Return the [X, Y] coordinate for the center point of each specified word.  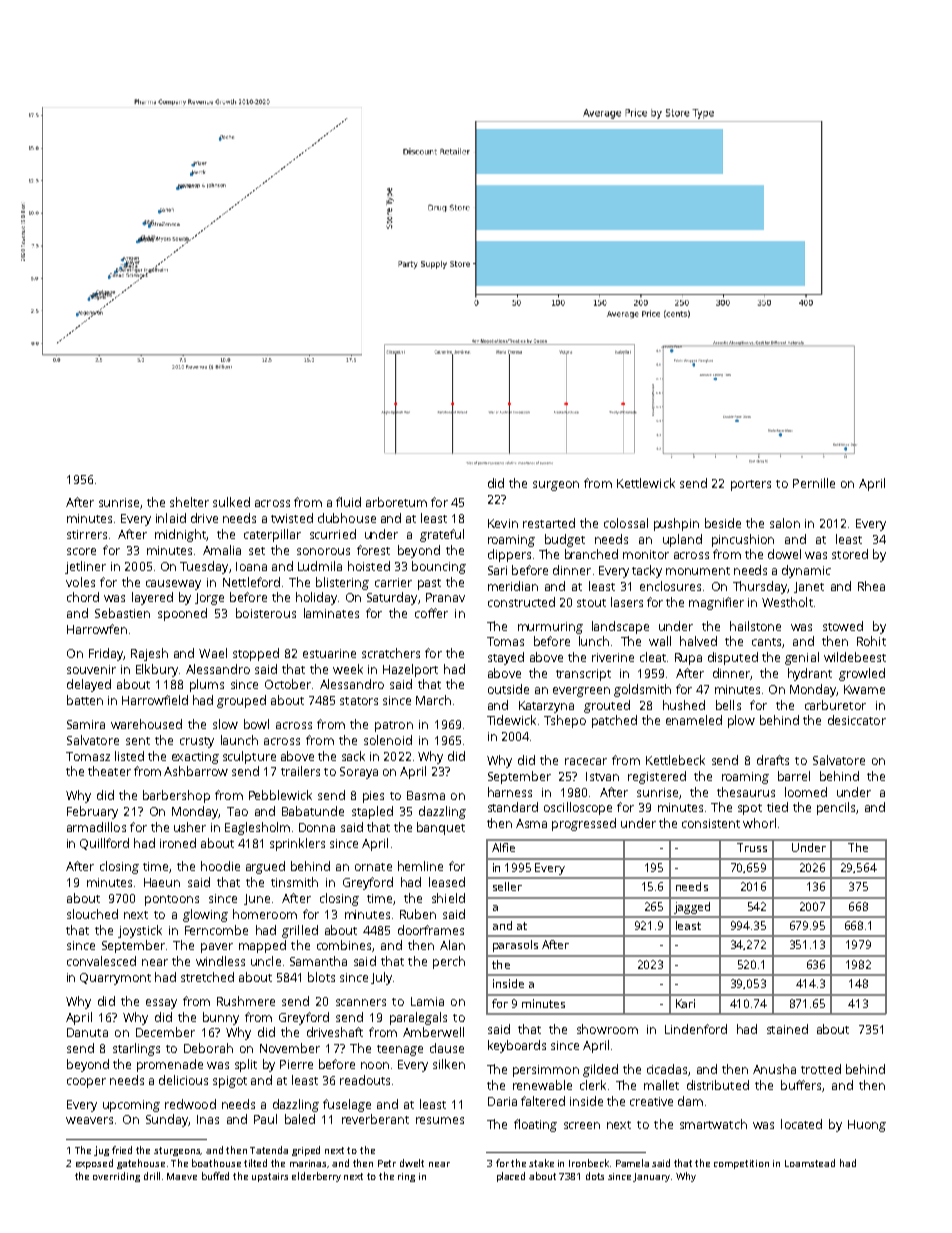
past [429, 584]
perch [449, 962]
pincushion [743, 540]
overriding [116, 1177]
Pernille [814, 483]
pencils [836, 808]
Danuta [87, 1032]
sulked [231, 502]
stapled [372, 812]
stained [787, 1029]
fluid [348, 502]
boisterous [266, 613]
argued [265, 867]
